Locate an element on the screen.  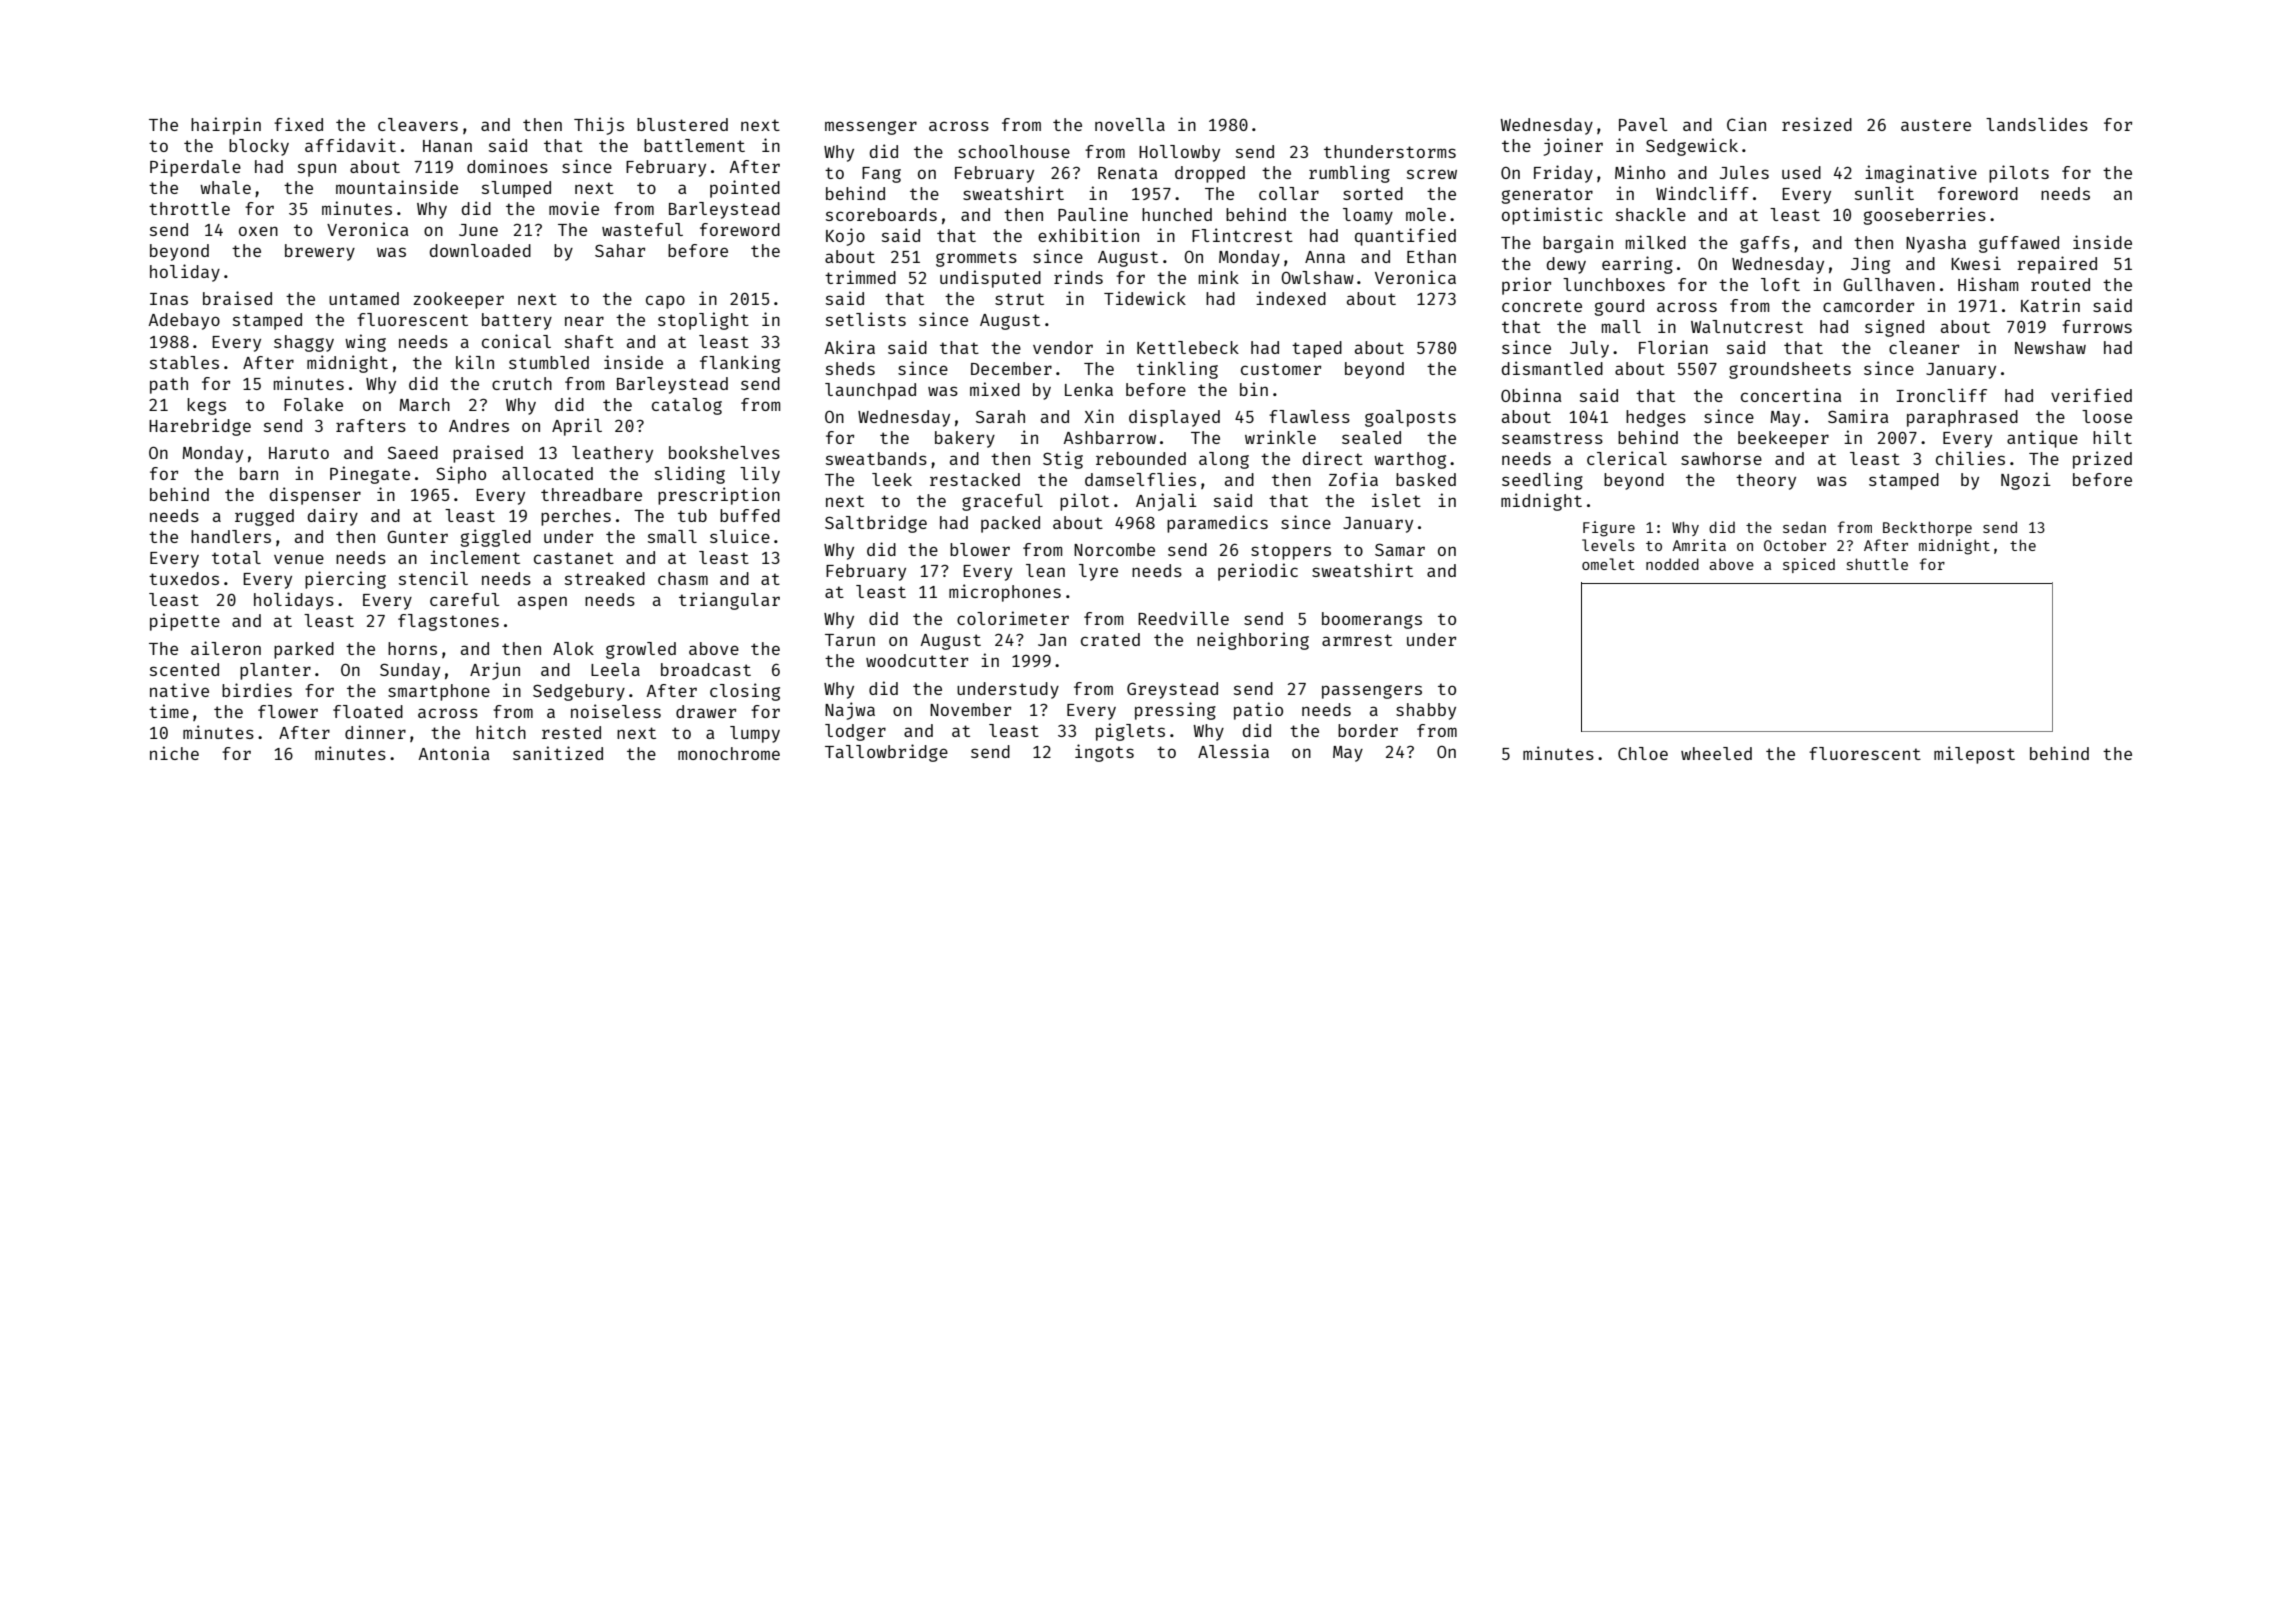
careful is located at coordinates (465, 599).
